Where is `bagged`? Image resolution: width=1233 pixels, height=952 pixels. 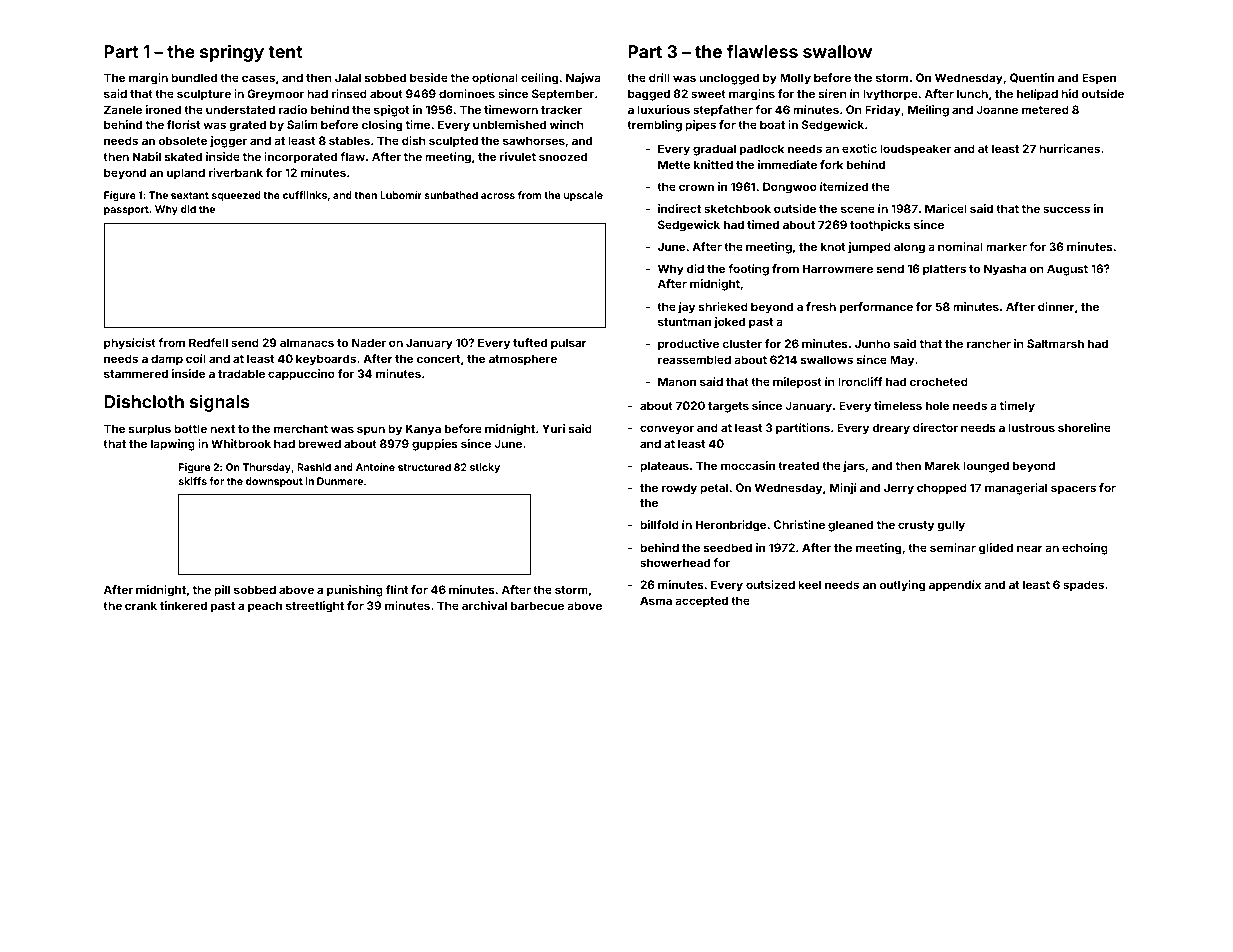 bagged is located at coordinates (649, 95).
